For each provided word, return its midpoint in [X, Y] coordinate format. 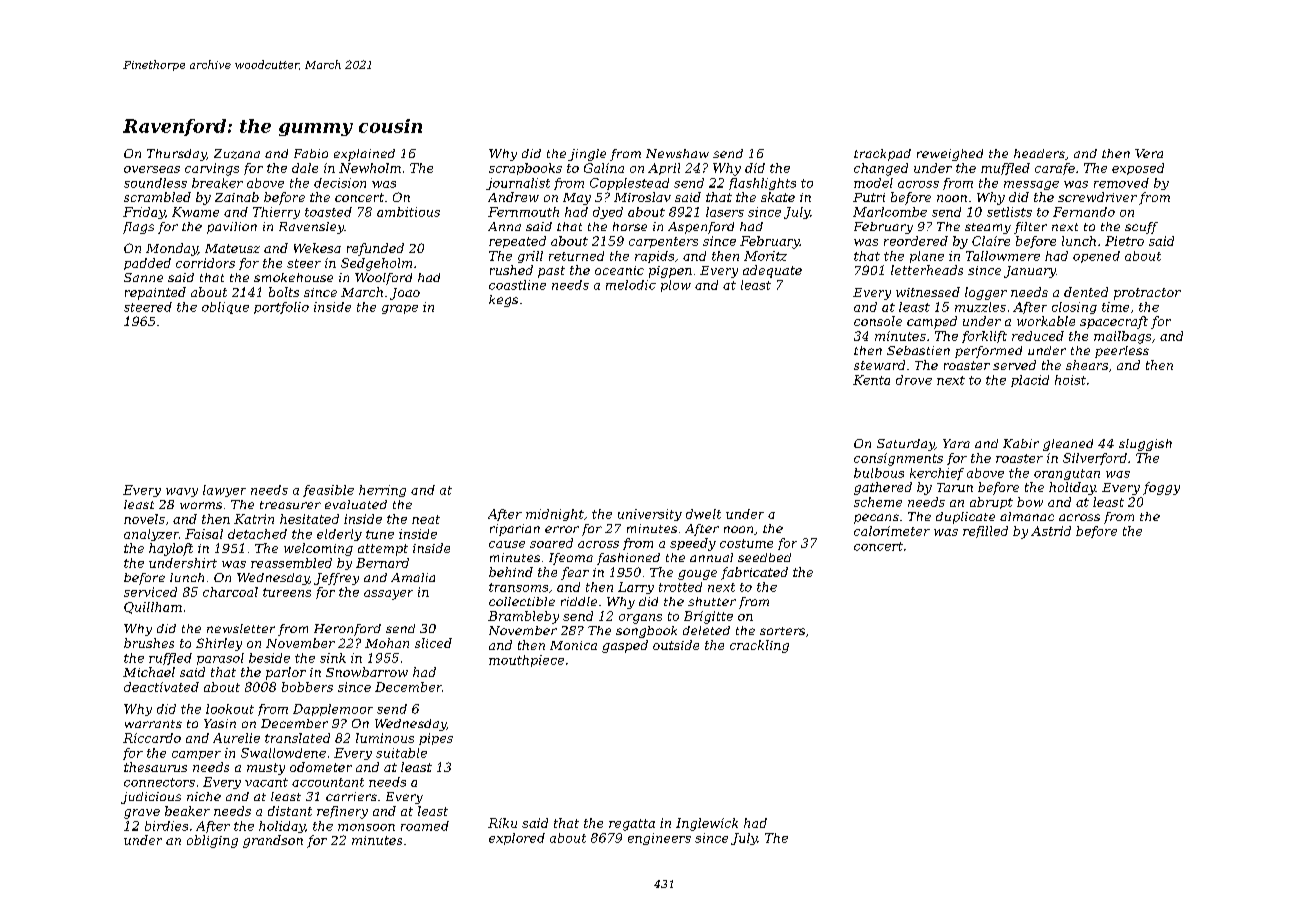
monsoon [366, 827]
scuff [1141, 228]
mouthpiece [526, 661]
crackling [759, 646]
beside [269, 658]
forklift [984, 337]
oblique [225, 308]
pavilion [232, 228]
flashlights [762, 184]
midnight [555, 515]
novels [144, 519]
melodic [631, 285]
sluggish [1145, 445]
